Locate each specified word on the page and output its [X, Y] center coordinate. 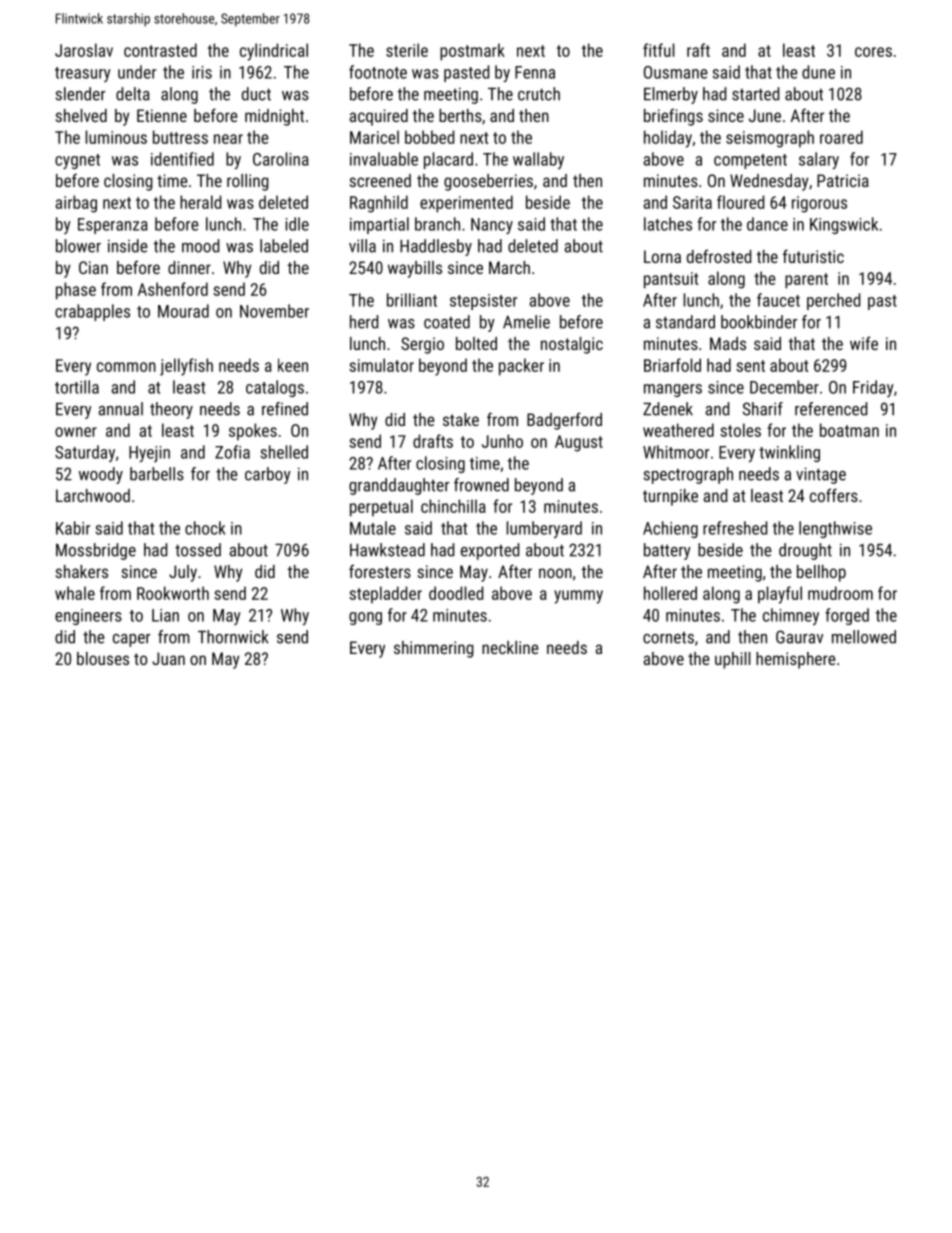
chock [205, 528]
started [755, 94]
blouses [103, 658]
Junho [502, 441]
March [509, 267]
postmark [472, 52]
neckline [510, 647]
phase [76, 291]
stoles [740, 430]
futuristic [813, 256]
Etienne [162, 115]
